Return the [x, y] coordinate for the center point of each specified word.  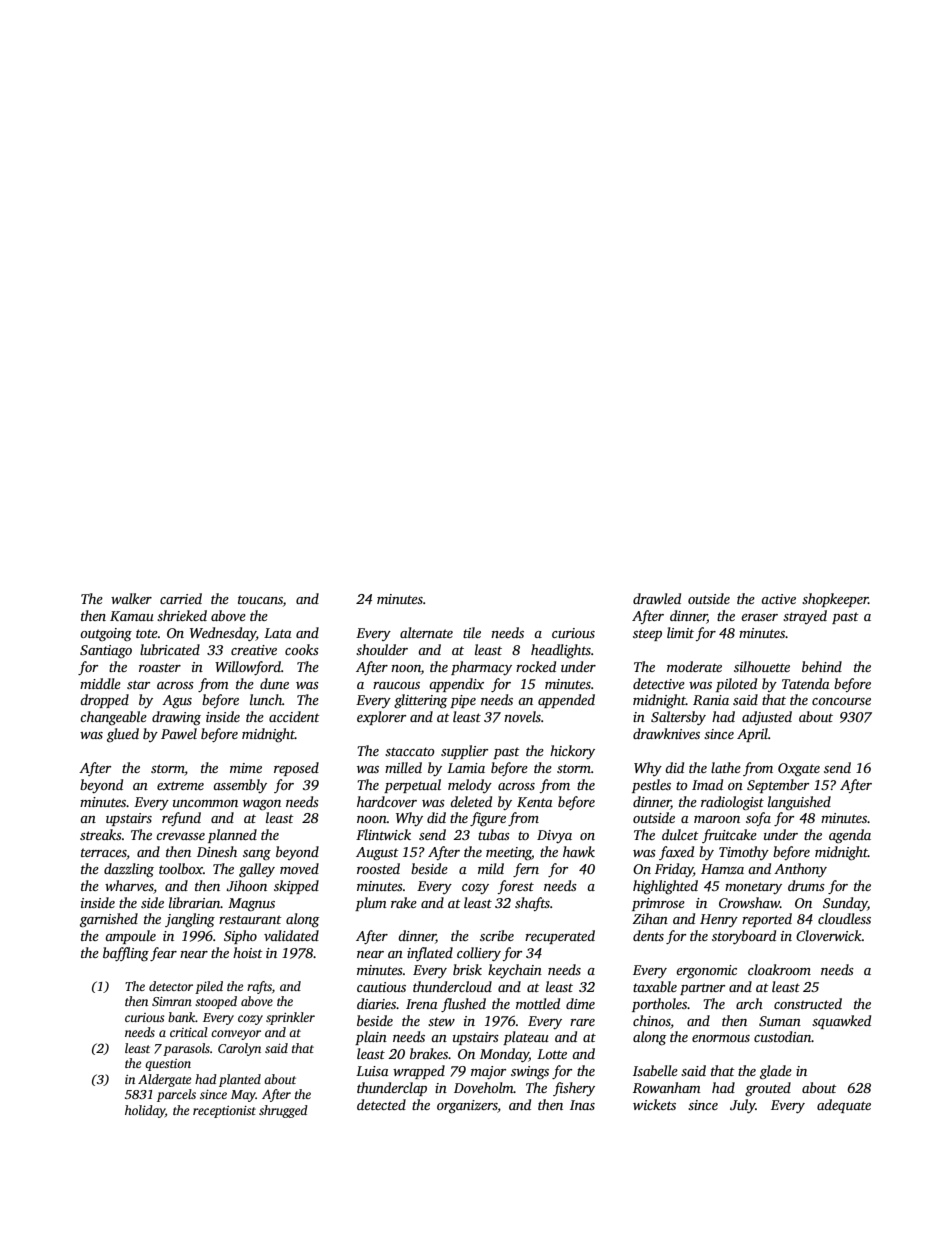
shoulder [382, 649]
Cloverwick [829, 935]
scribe [497, 935]
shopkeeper [835, 600]
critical [189, 1032]
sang [257, 855]
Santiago [106, 651]
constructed [808, 1003]
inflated [430, 954]
